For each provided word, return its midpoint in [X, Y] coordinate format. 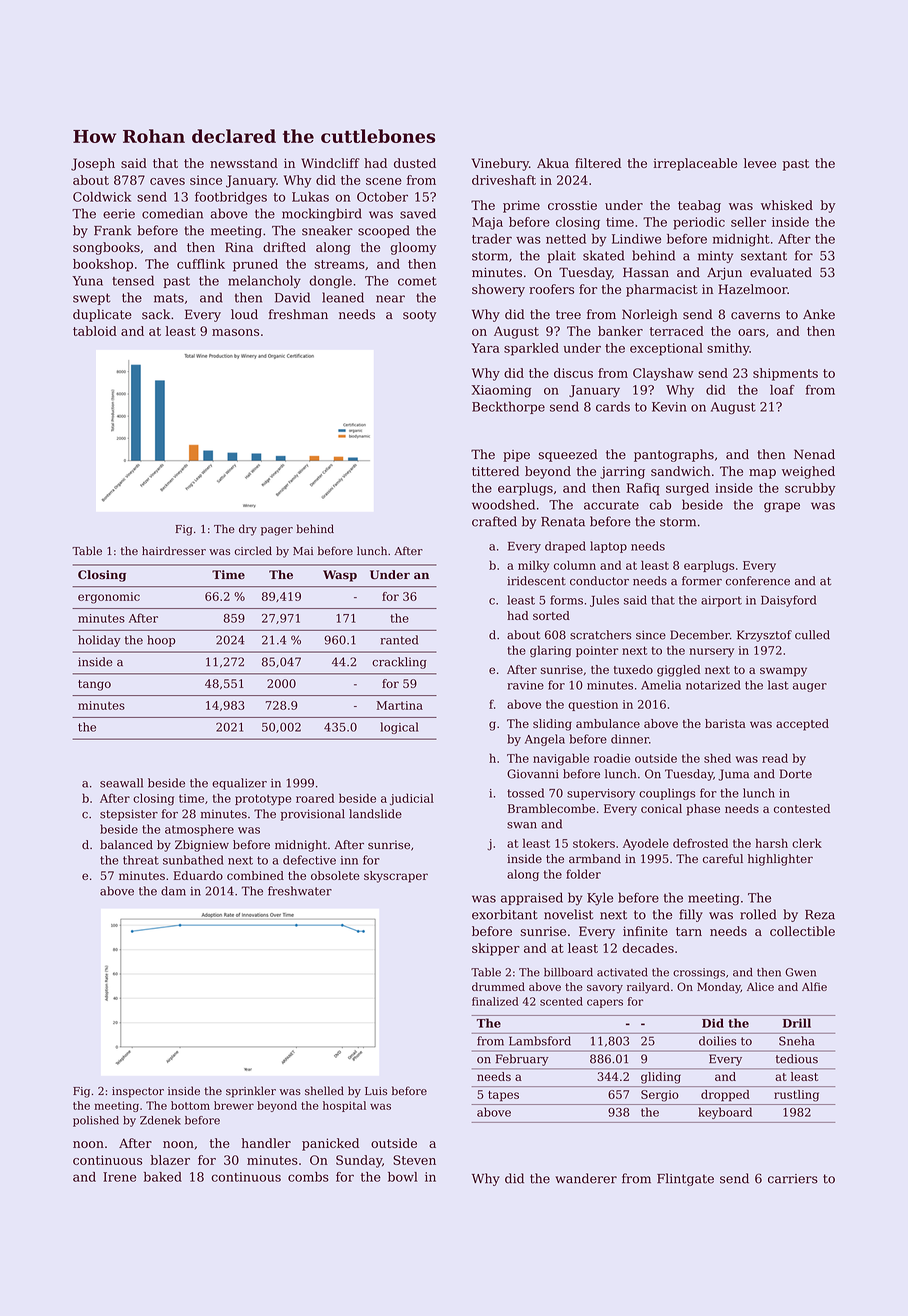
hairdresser [174, 551]
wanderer [586, 1178]
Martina [400, 705]
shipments [785, 374]
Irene [119, 1177]
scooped [384, 231]
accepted [802, 725]
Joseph [93, 164]
